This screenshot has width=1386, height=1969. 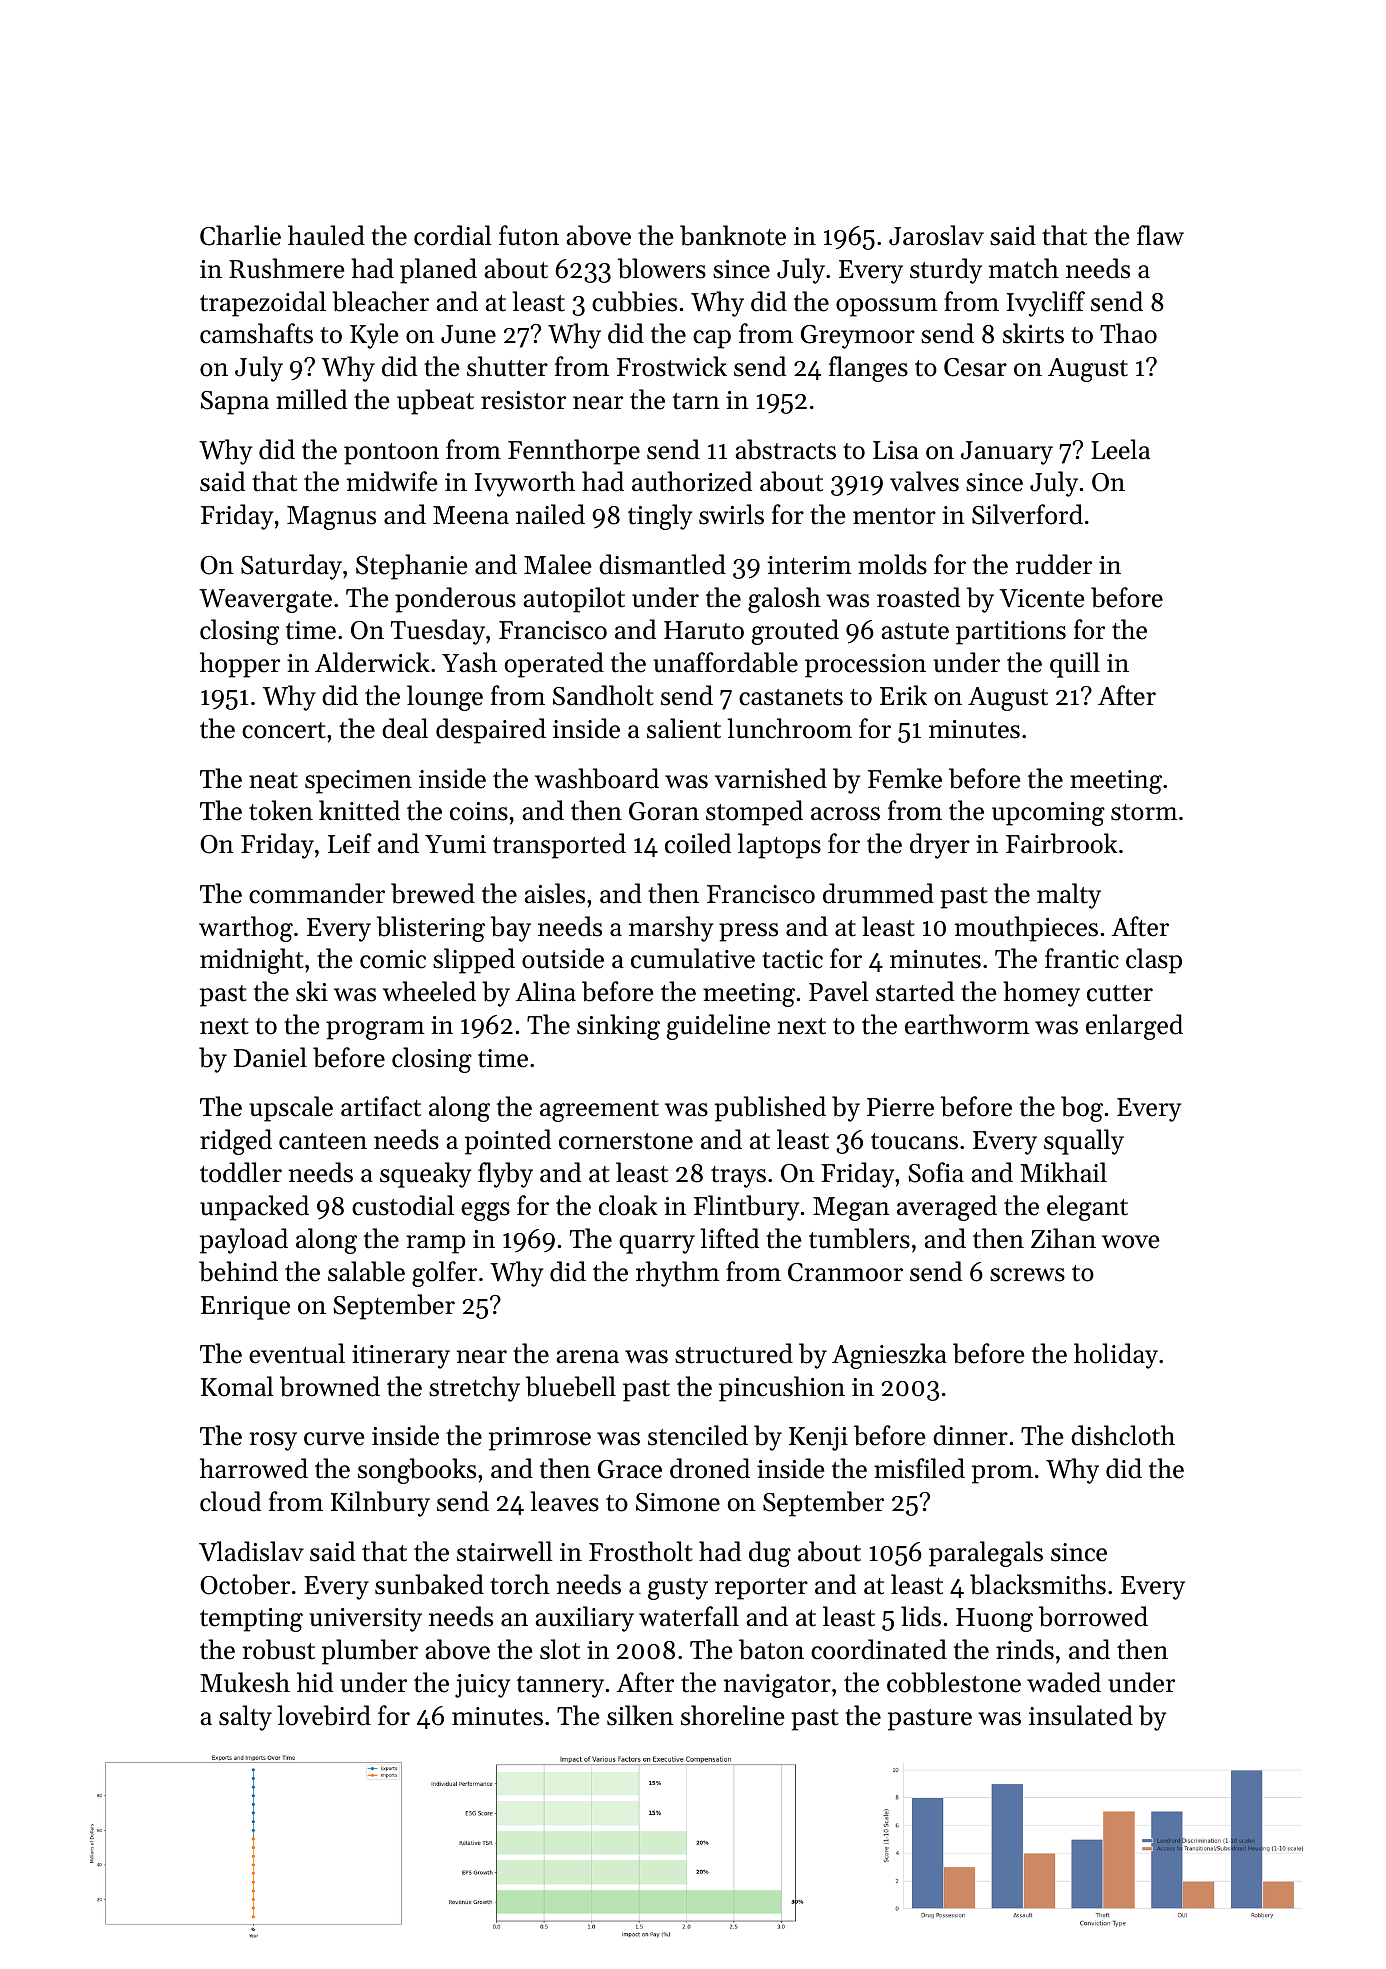 What do you see at coordinates (381, 1106) in the screenshot?
I see `artifact` at bounding box center [381, 1106].
